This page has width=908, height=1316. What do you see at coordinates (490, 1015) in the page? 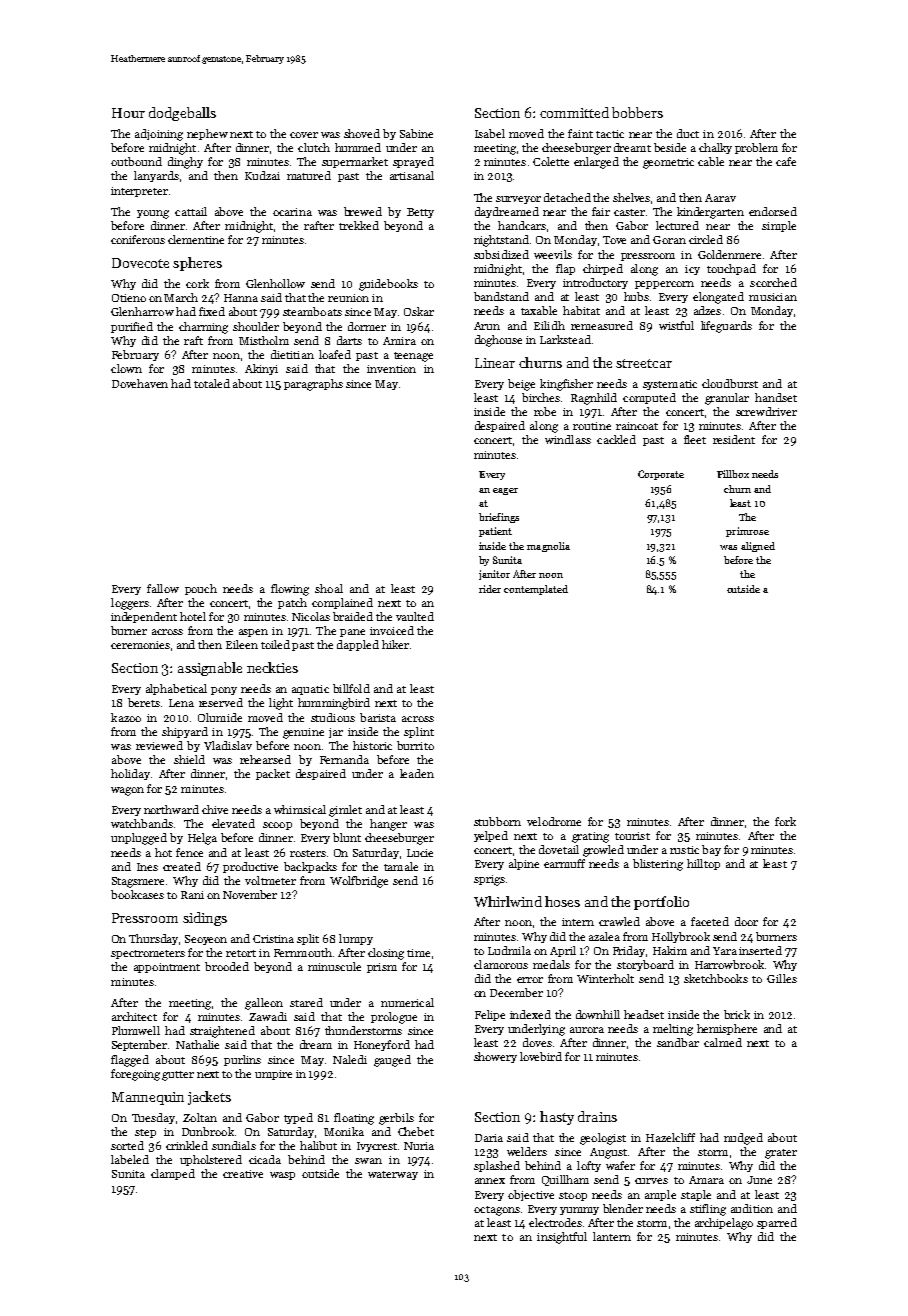
I see `Felipe` at bounding box center [490, 1015].
